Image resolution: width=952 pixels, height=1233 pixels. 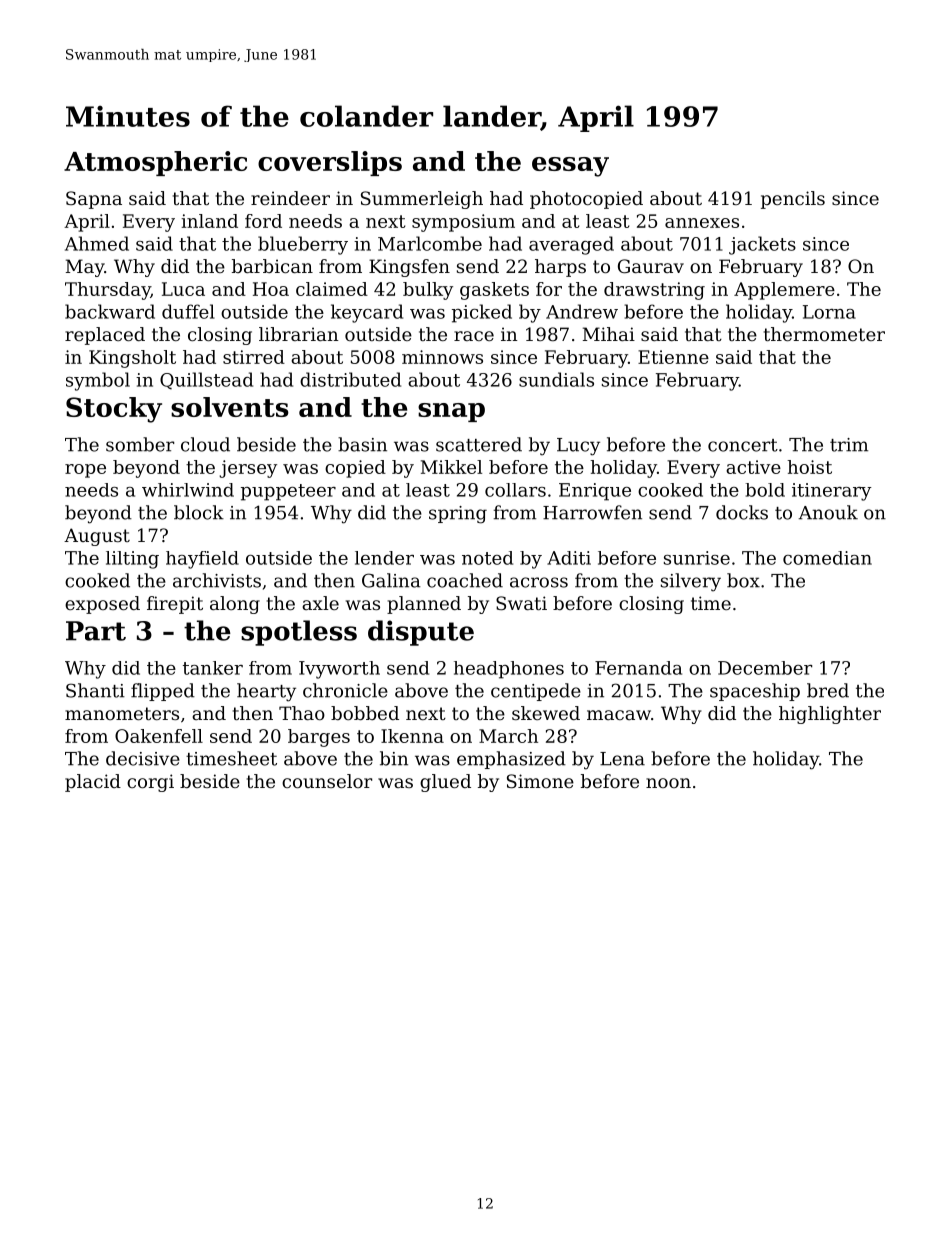 I want to click on highlighter, so click(x=830, y=715).
